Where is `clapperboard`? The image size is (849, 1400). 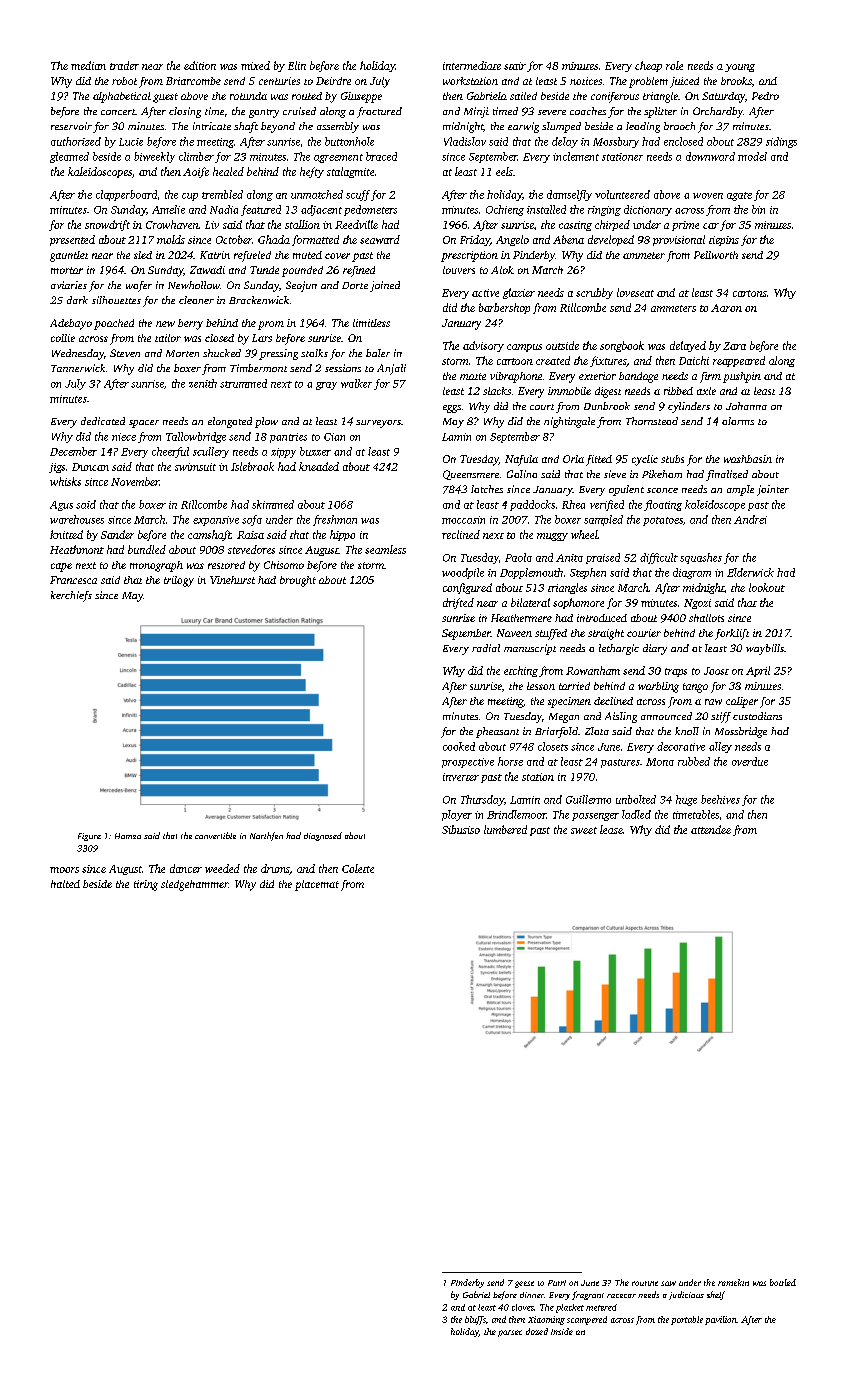
clapperboard is located at coordinates (126, 195).
